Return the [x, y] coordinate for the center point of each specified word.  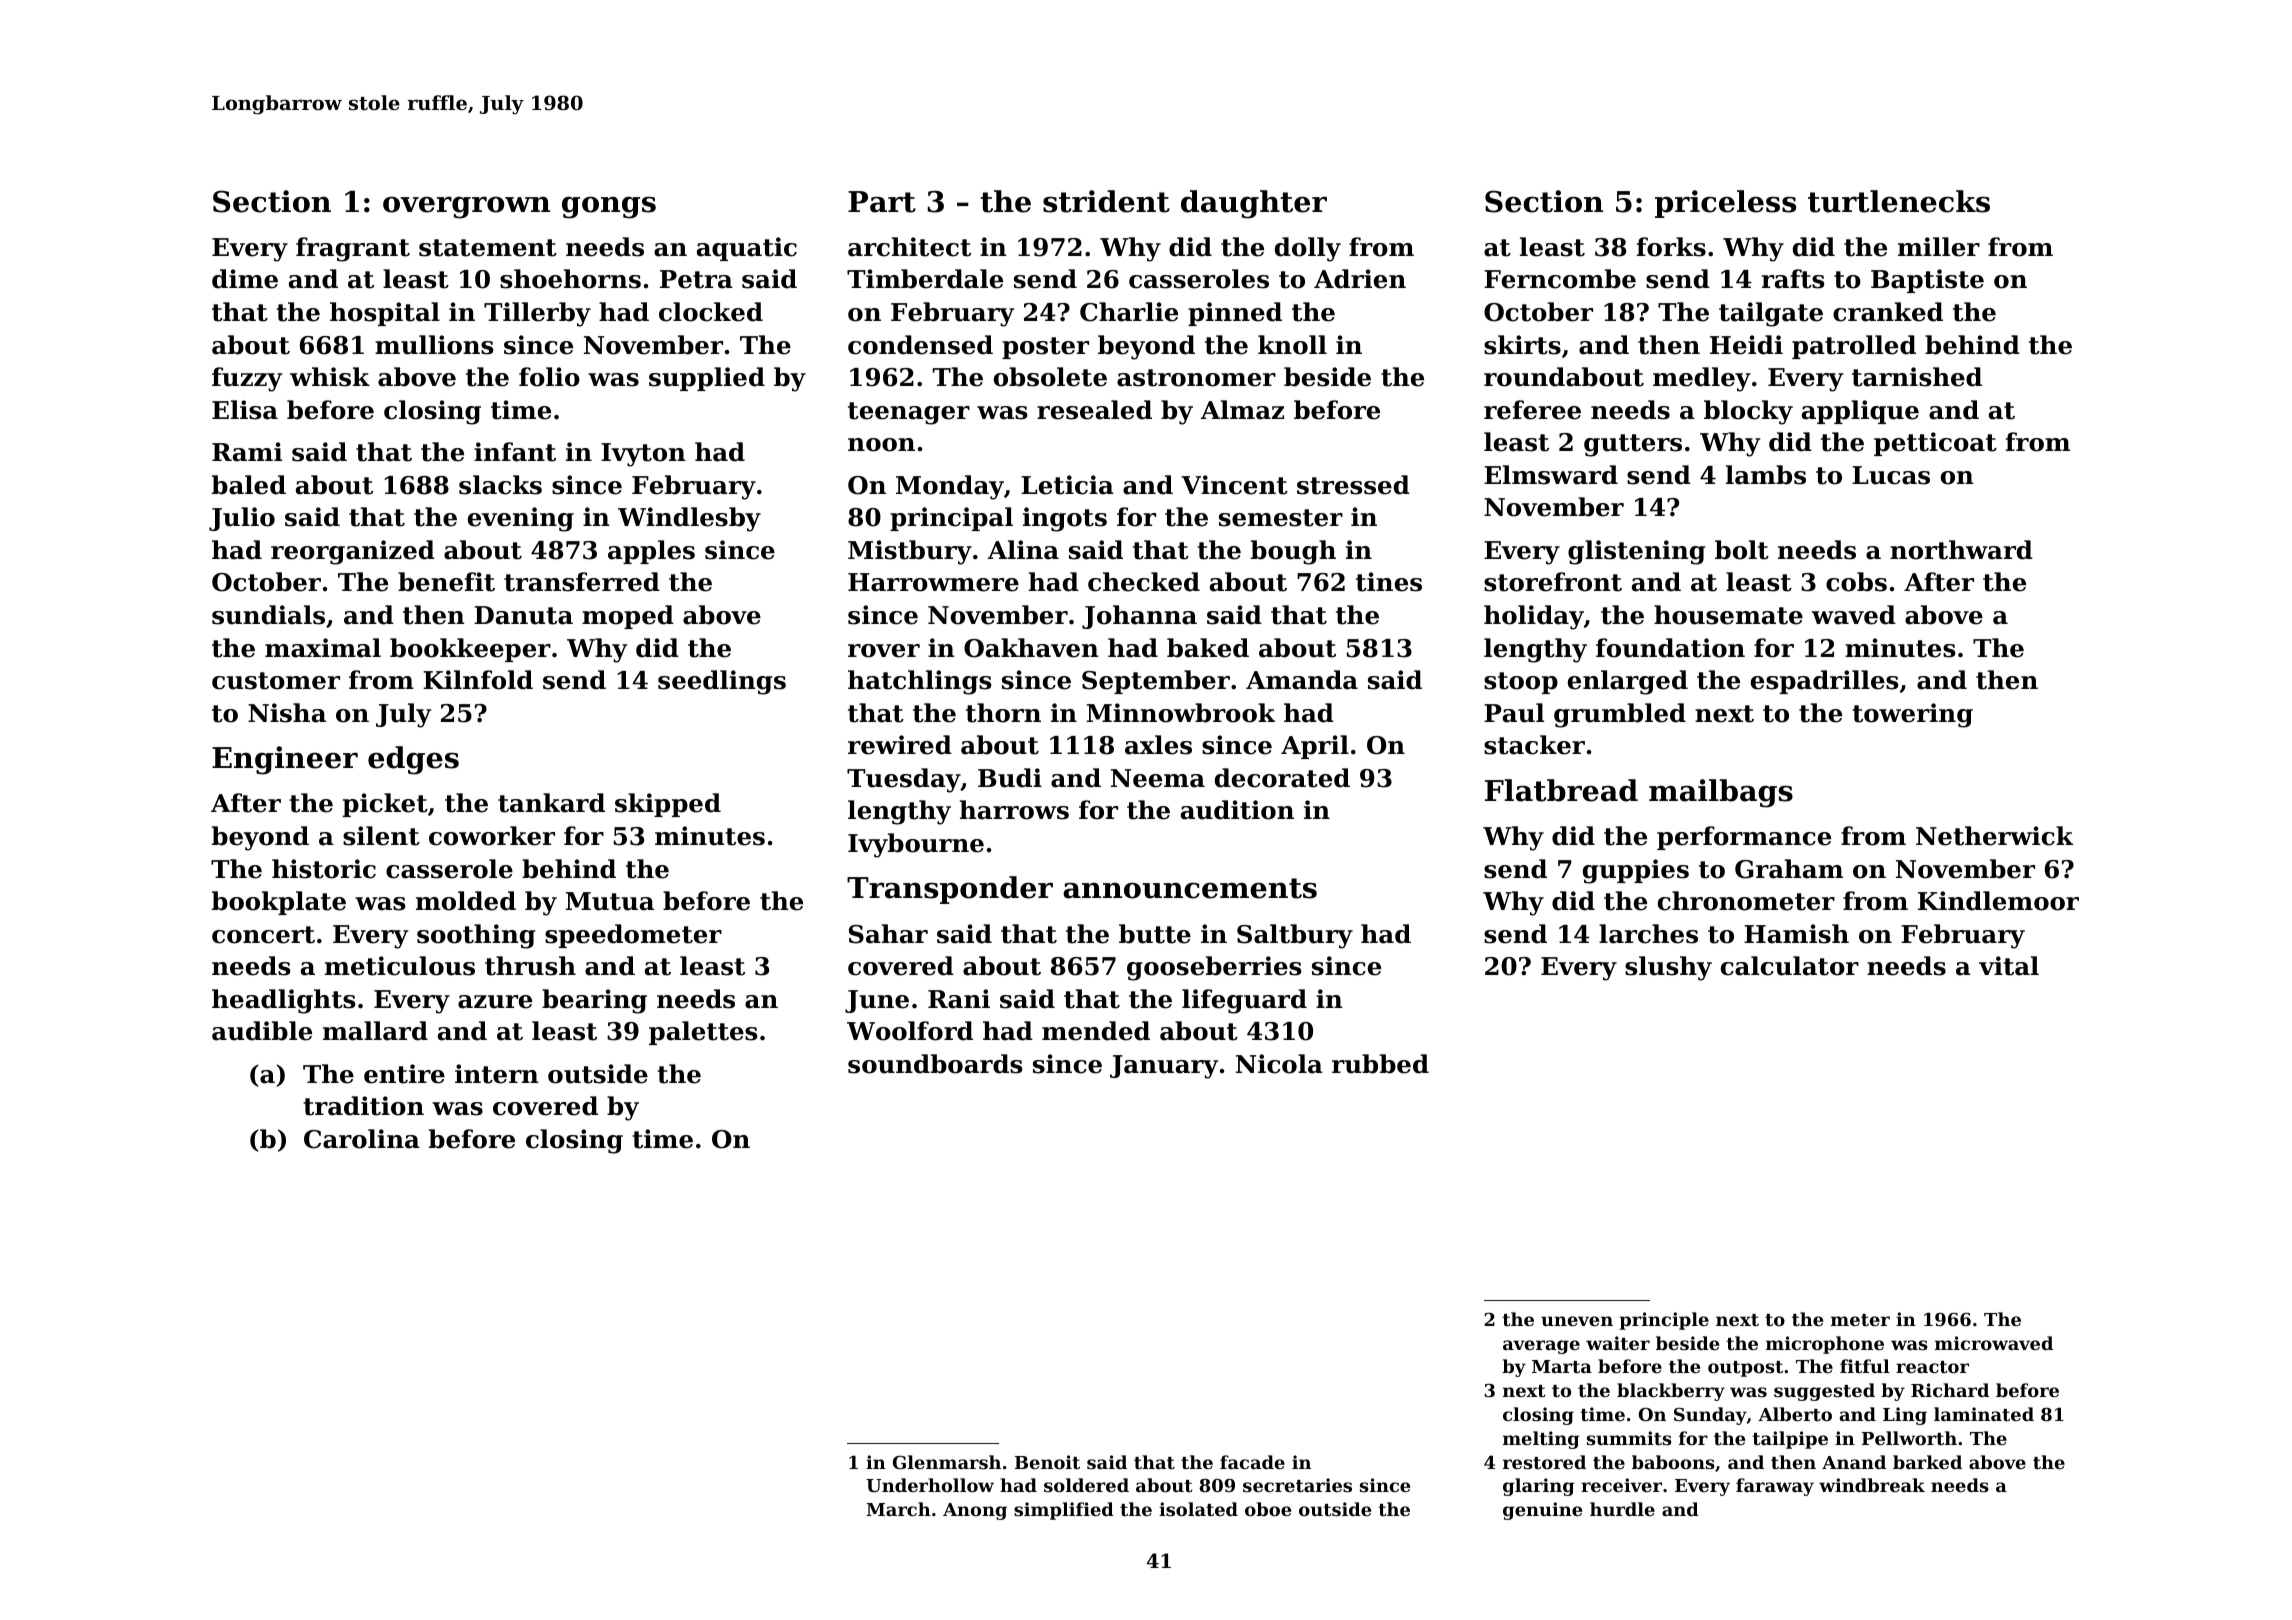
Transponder [950, 890]
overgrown [466, 207]
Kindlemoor [1998, 901]
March [898, 1509]
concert [263, 935]
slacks [500, 485]
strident [1106, 201]
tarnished [1917, 377]
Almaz [1242, 410]
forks [1671, 247]
